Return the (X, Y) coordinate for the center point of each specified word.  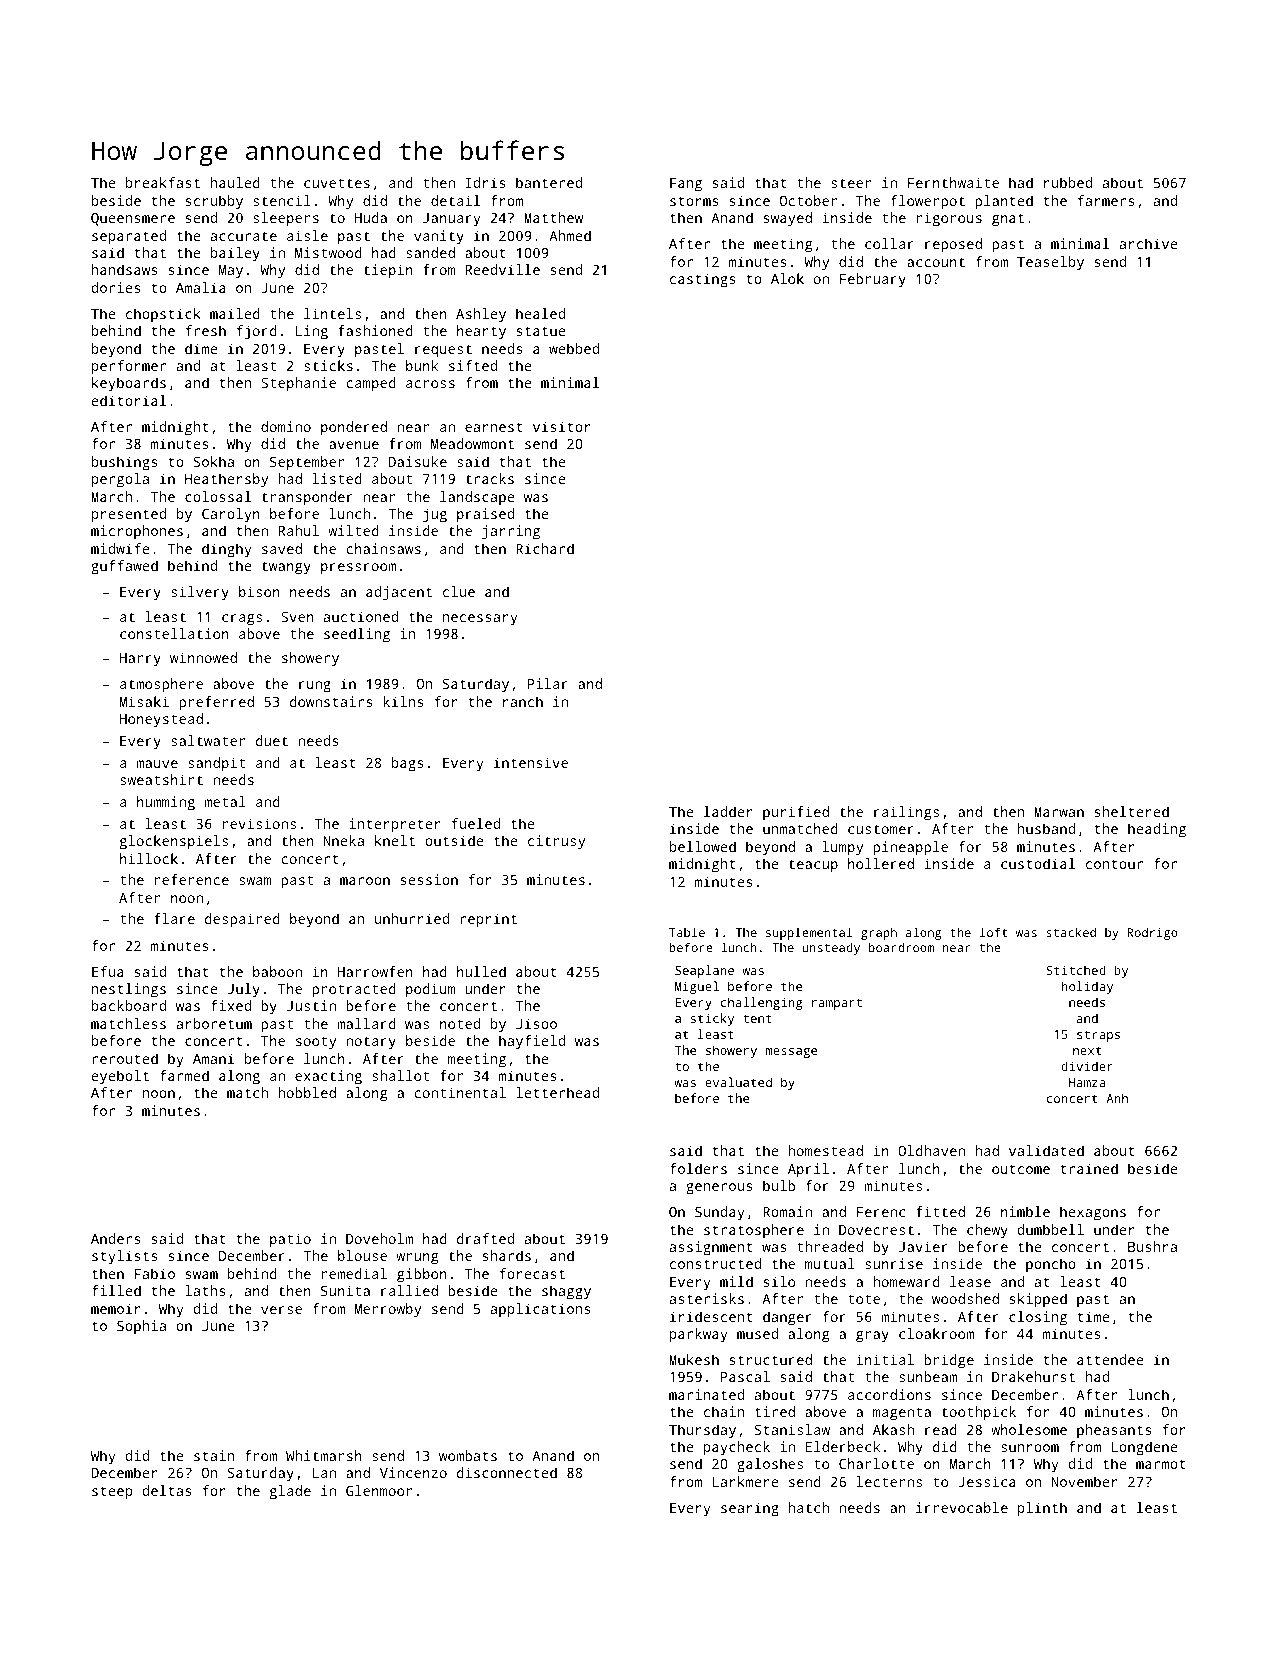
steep (112, 1493)
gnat (1008, 220)
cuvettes (337, 183)
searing (750, 1509)
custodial (1038, 863)
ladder (728, 811)
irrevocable (962, 1507)
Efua (108, 971)
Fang (686, 185)
